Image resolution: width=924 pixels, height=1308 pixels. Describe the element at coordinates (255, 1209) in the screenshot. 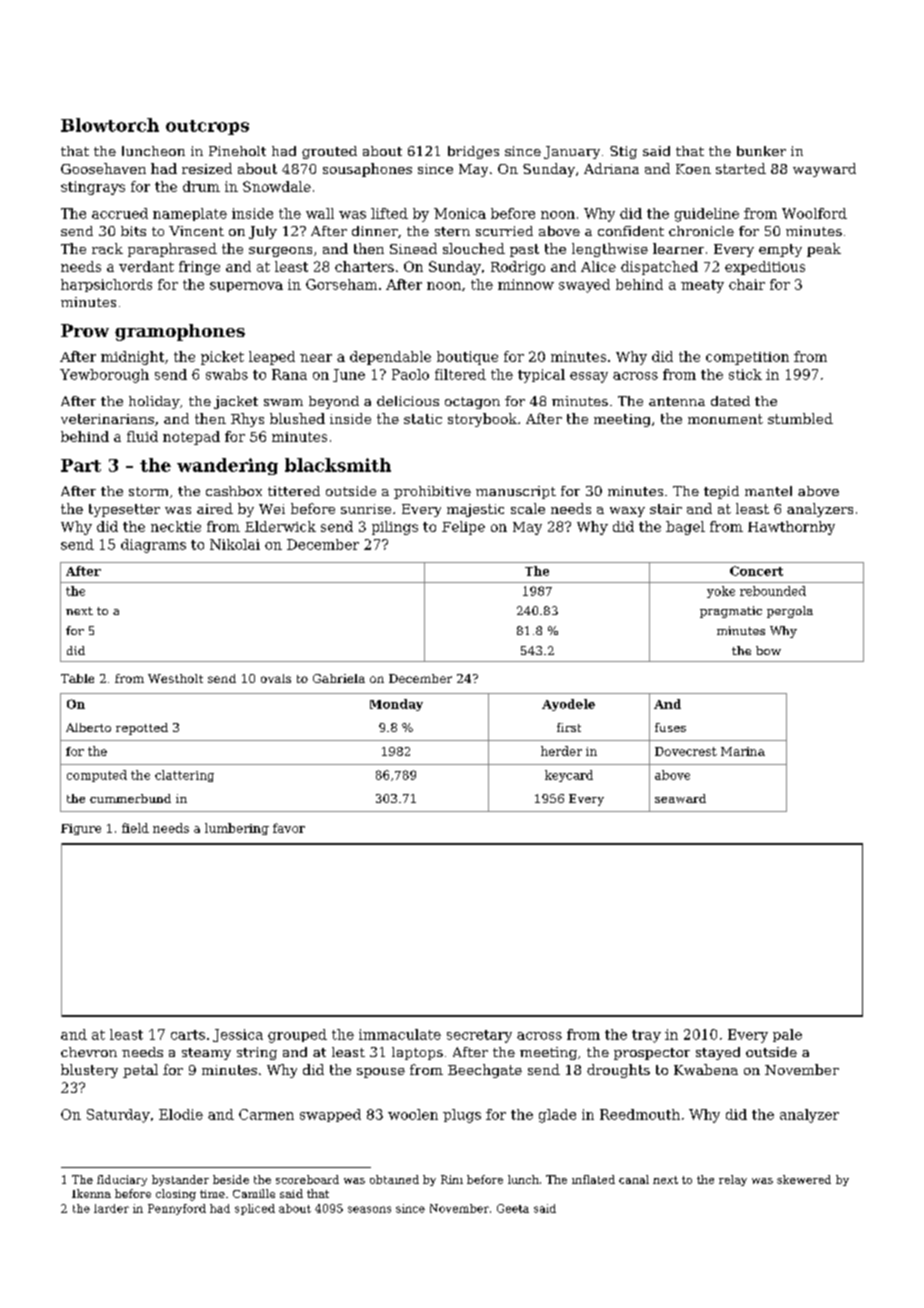

I see `spliced` at that location.
